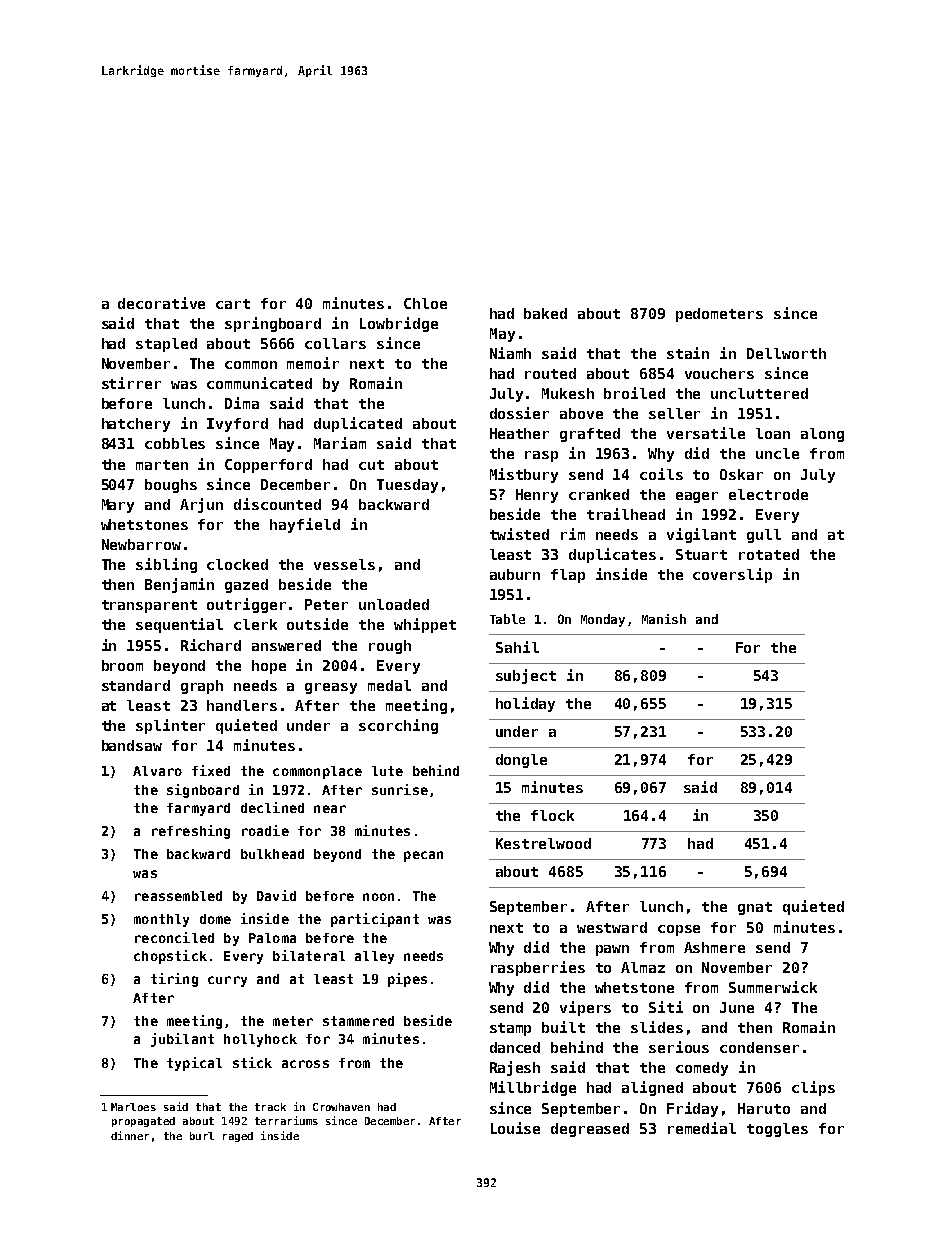 Image resolution: width=952 pixels, height=1233 pixels. What do you see at coordinates (178, 896) in the image?
I see `reassembled` at bounding box center [178, 896].
